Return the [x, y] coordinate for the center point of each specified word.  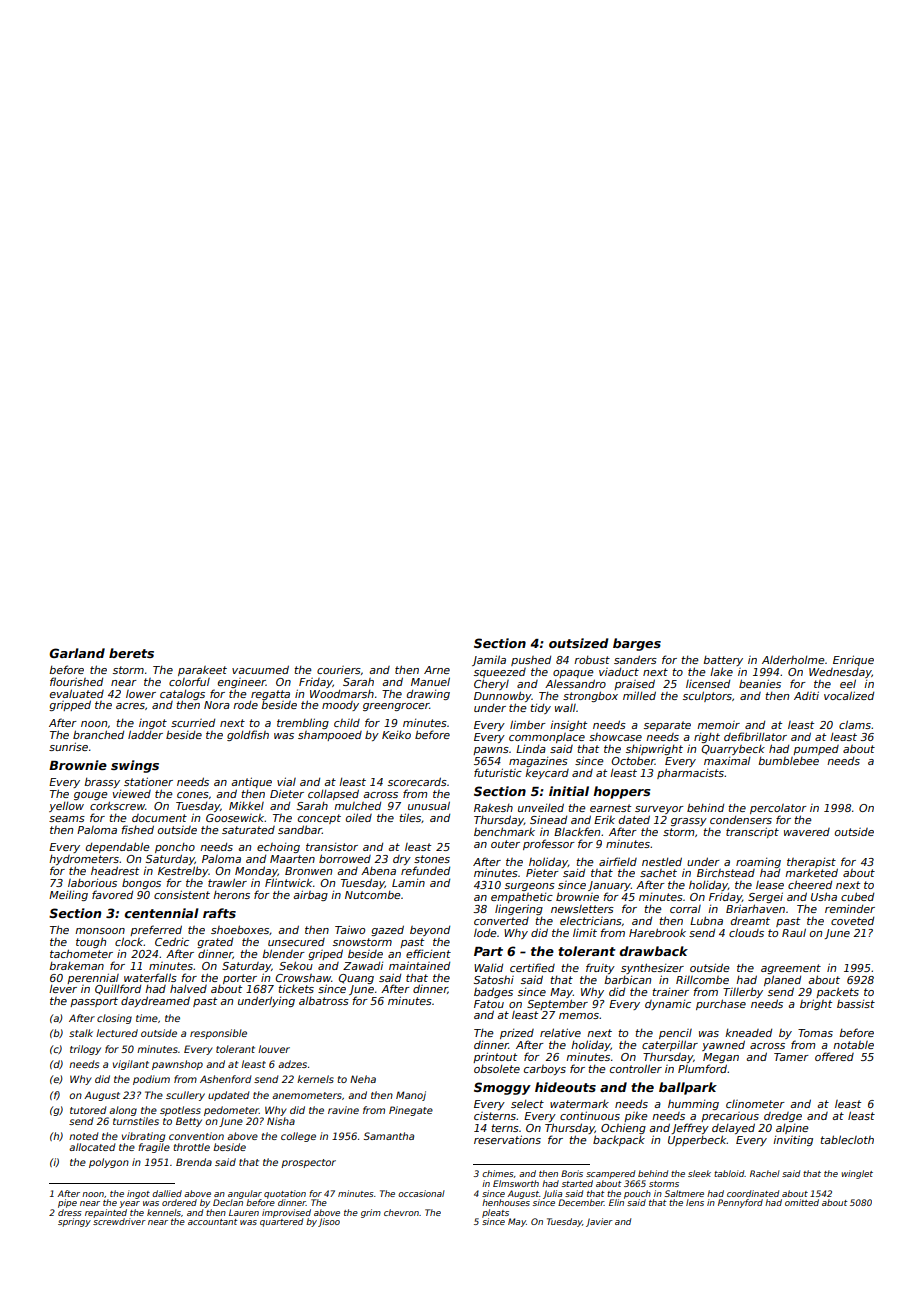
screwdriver [119, 1221]
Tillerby [743, 992]
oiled [359, 817]
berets [131, 653]
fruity [600, 968]
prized [517, 1034]
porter [240, 979]
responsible [218, 1034]
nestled [662, 861]
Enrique [853, 660]
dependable [118, 847]
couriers [339, 670]
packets [837, 992]
